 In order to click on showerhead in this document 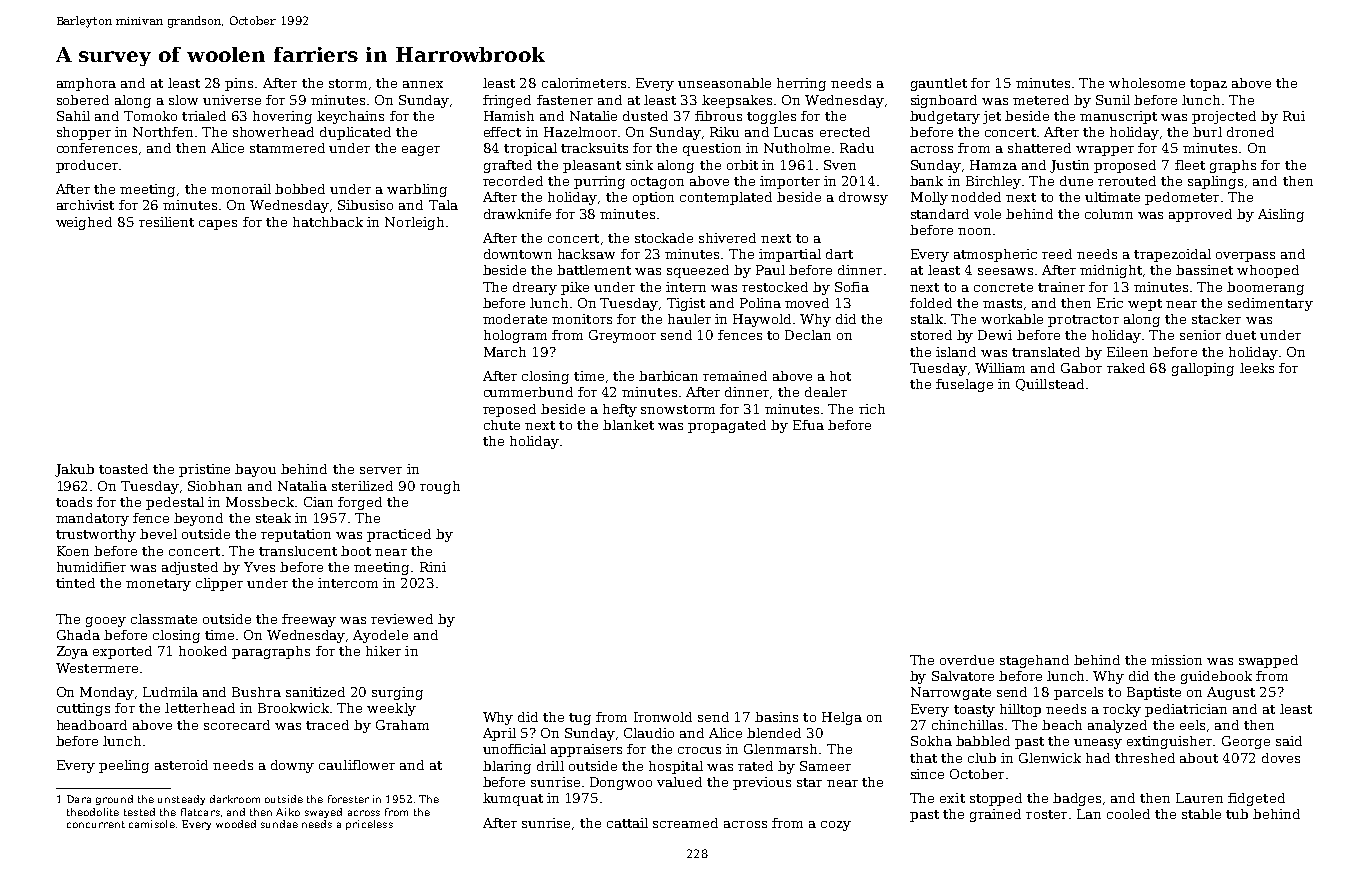, I will do `click(273, 132)`.
